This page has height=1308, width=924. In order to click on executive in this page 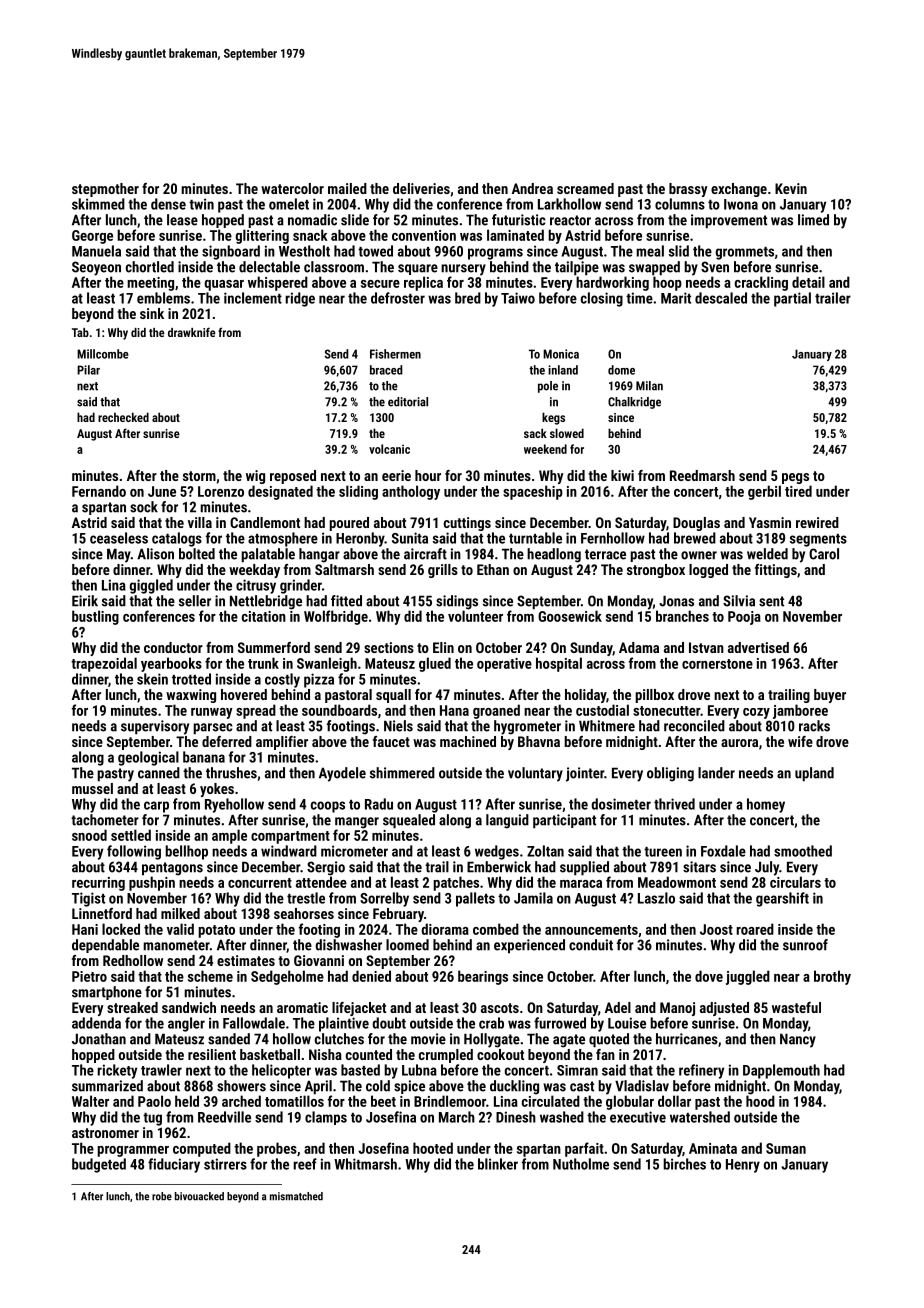, I will do `click(638, 1117)`.
